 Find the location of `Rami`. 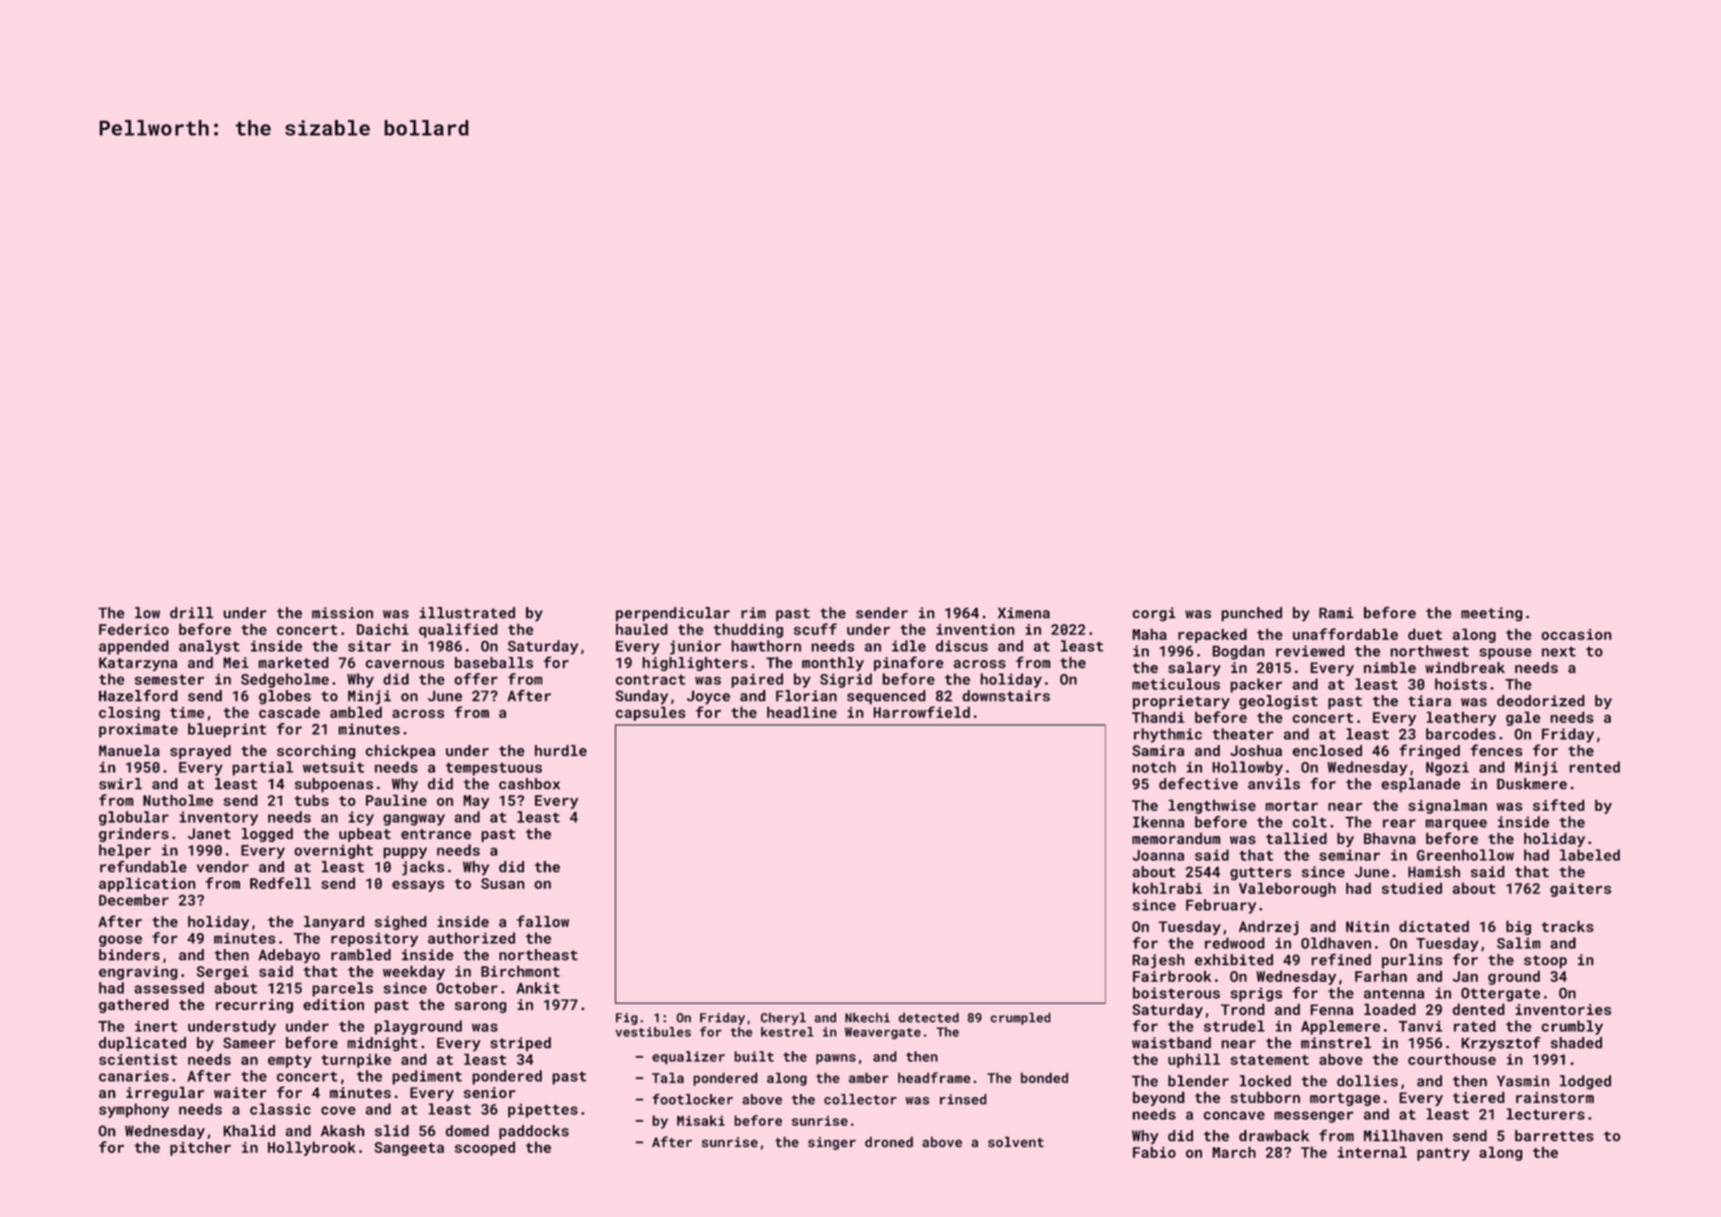

Rami is located at coordinates (1336, 613).
